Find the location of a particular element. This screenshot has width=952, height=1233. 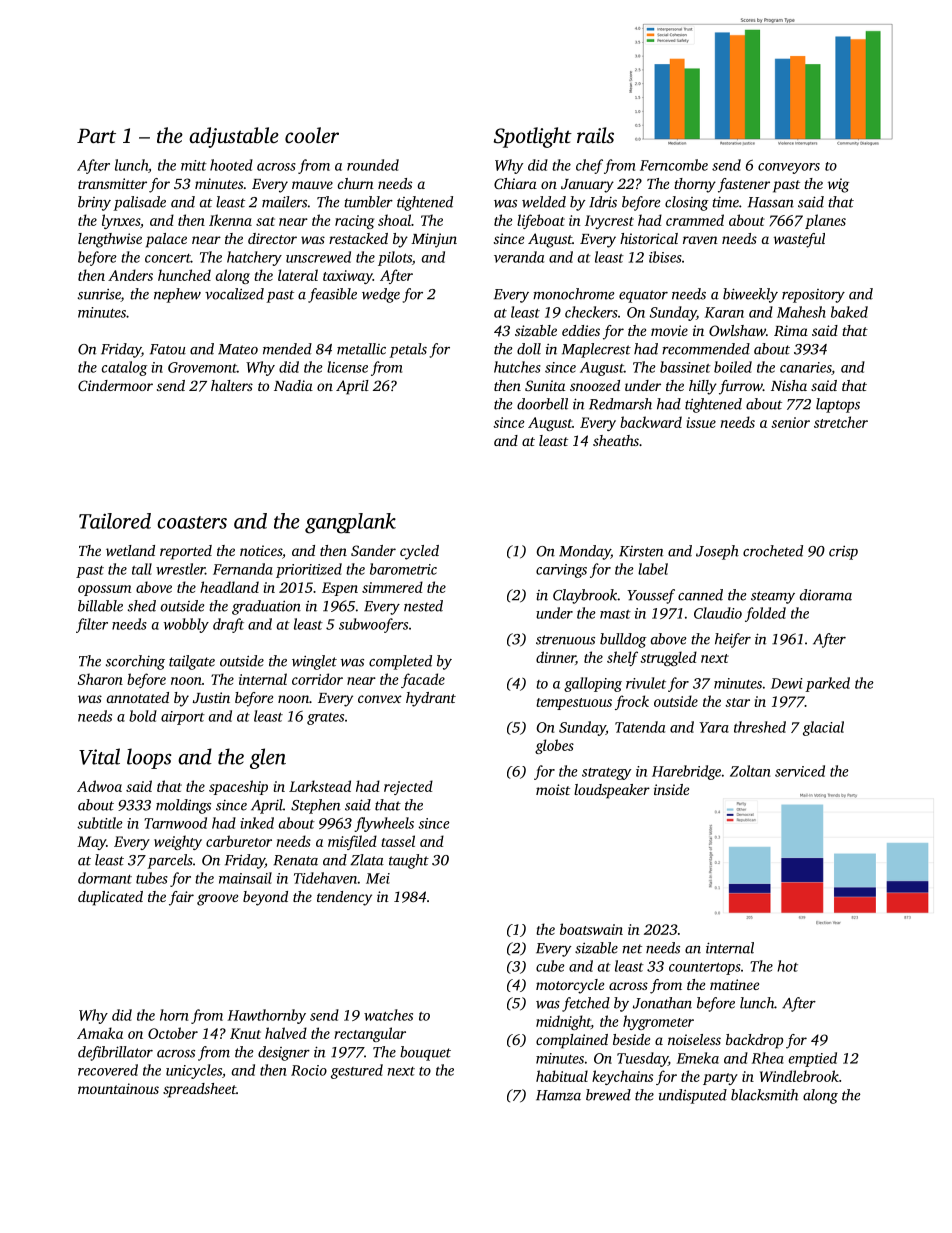

rails is located at coordinates (595, 135).
